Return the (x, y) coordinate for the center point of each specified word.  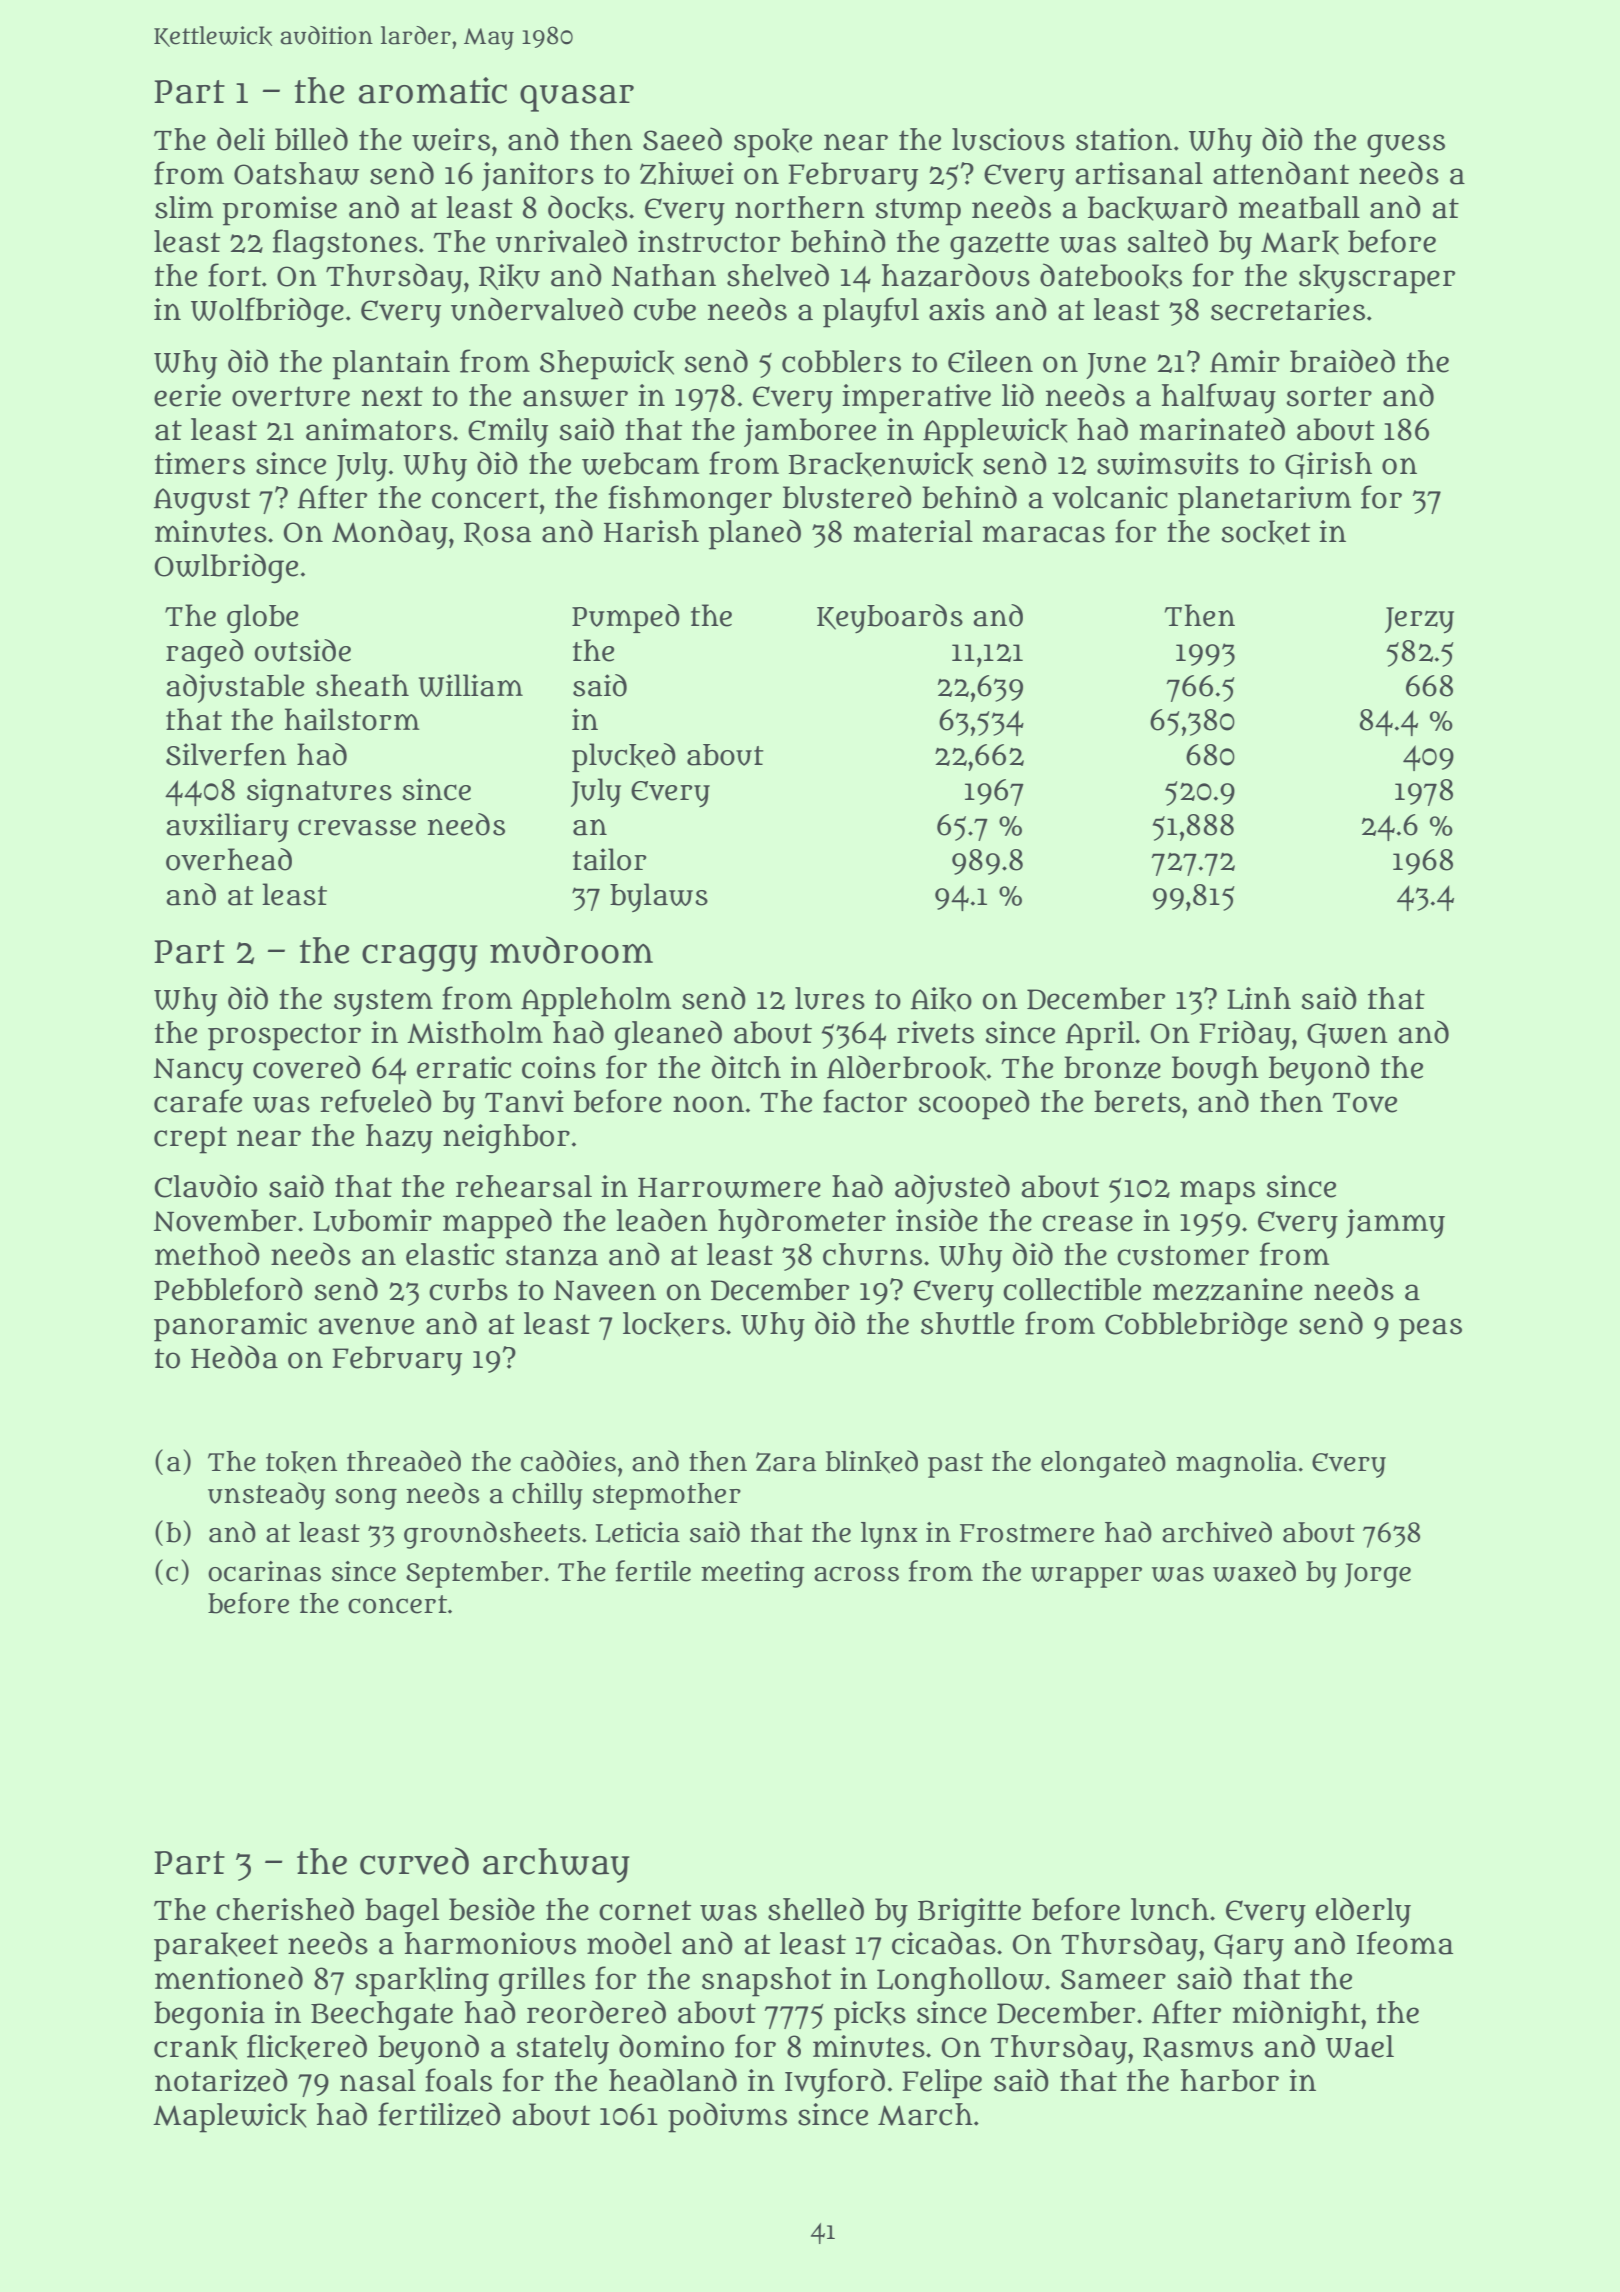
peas (1430, 1330)
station (1124, 139)
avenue (366, 1326)
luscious (1008, 139)
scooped (974, 1104)
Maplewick (230, 2118)
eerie (187, 395)
